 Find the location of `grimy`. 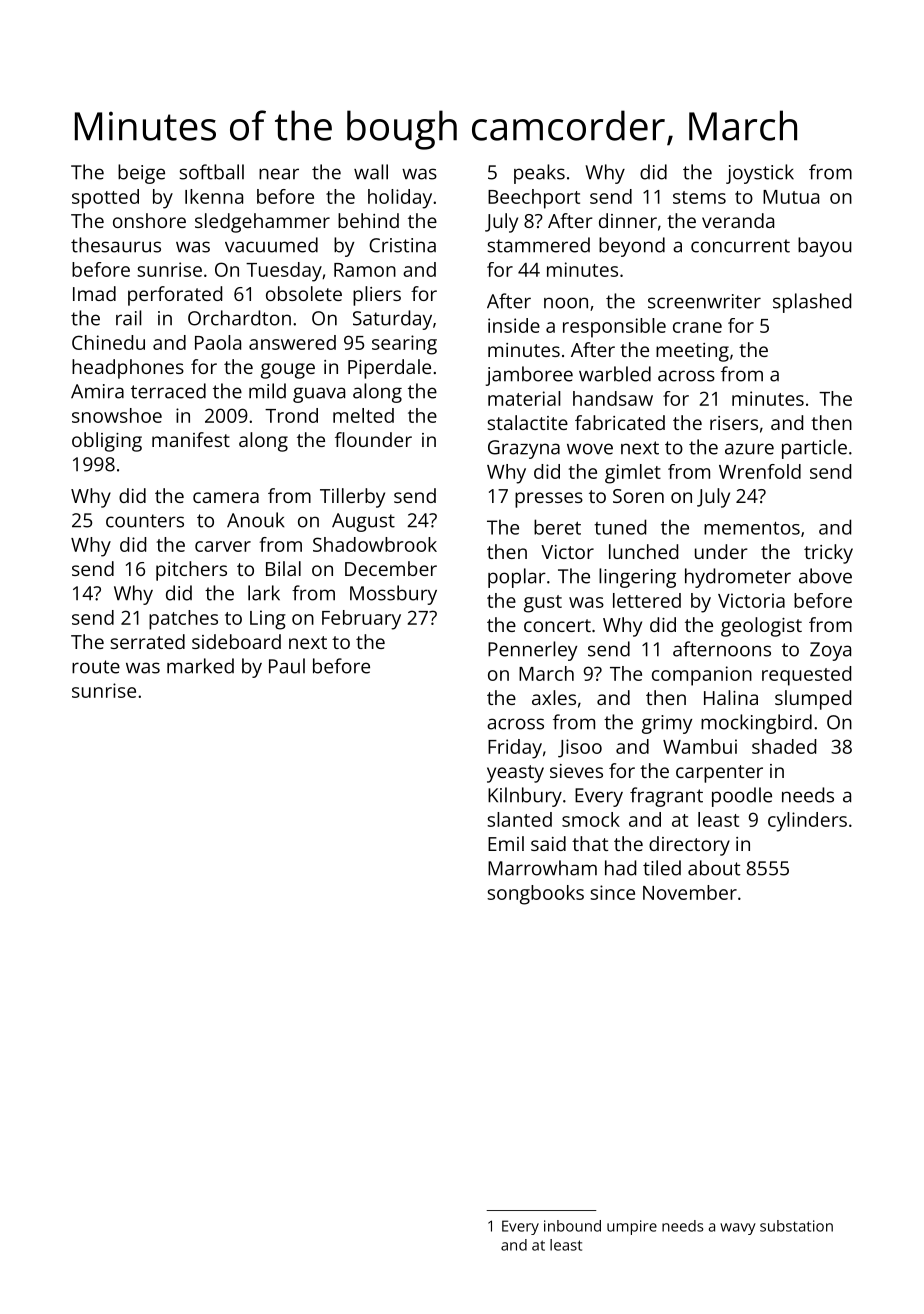

grimy is located at coordinates (667, 724).
